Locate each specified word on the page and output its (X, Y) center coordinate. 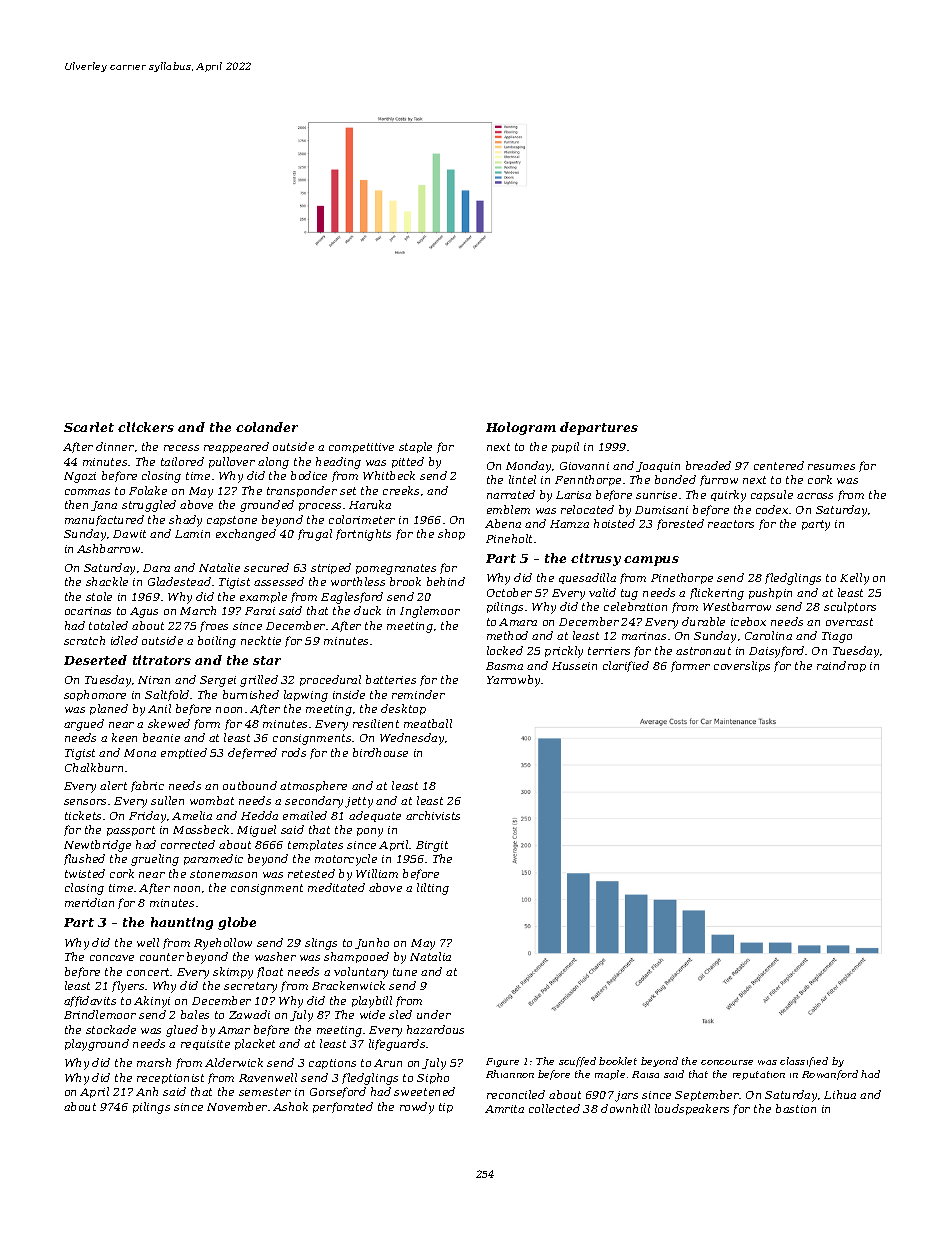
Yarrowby (514, 681)
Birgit (432, 846)
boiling (217, 642)
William (377, 873)
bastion (796, 1108)
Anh (147, 1091)
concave (112, 958)
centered (779, 465)
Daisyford (776, 652)
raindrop (841, 666)
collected (554, 1108)
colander (267, 427)
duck (367, 610)
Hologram (521, 428)
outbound (250, 785)
